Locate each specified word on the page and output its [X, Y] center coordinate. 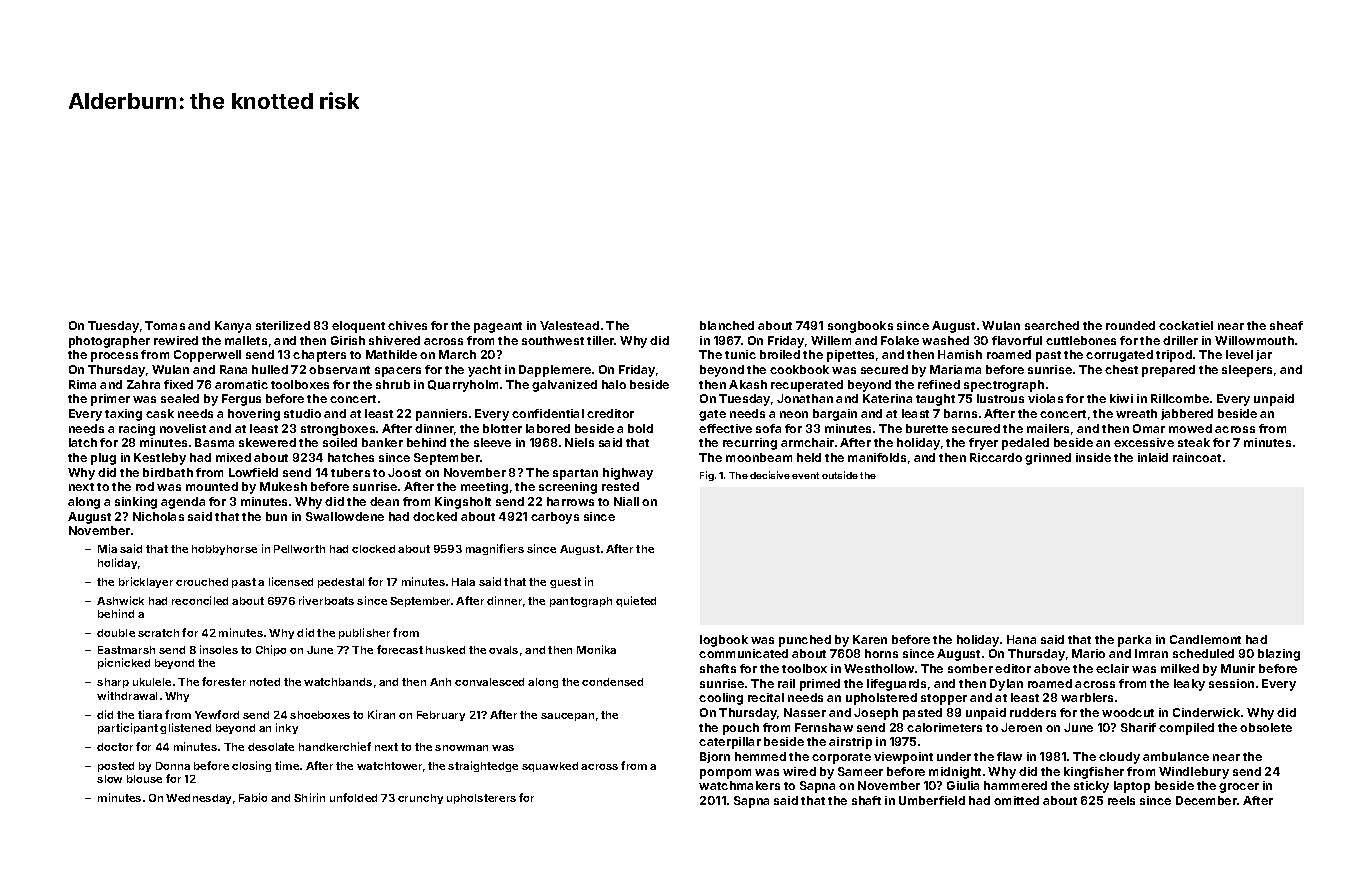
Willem [831, 340]
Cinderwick [1206, 712]
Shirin [309, 797]
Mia [107, 548]
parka [1134, 641]
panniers [441, 415]
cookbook [799, 369]
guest [565, 583]
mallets [246, 340]
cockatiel [1186, 325]
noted [265, 682]
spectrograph [1004, 386]
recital [766, 697]
